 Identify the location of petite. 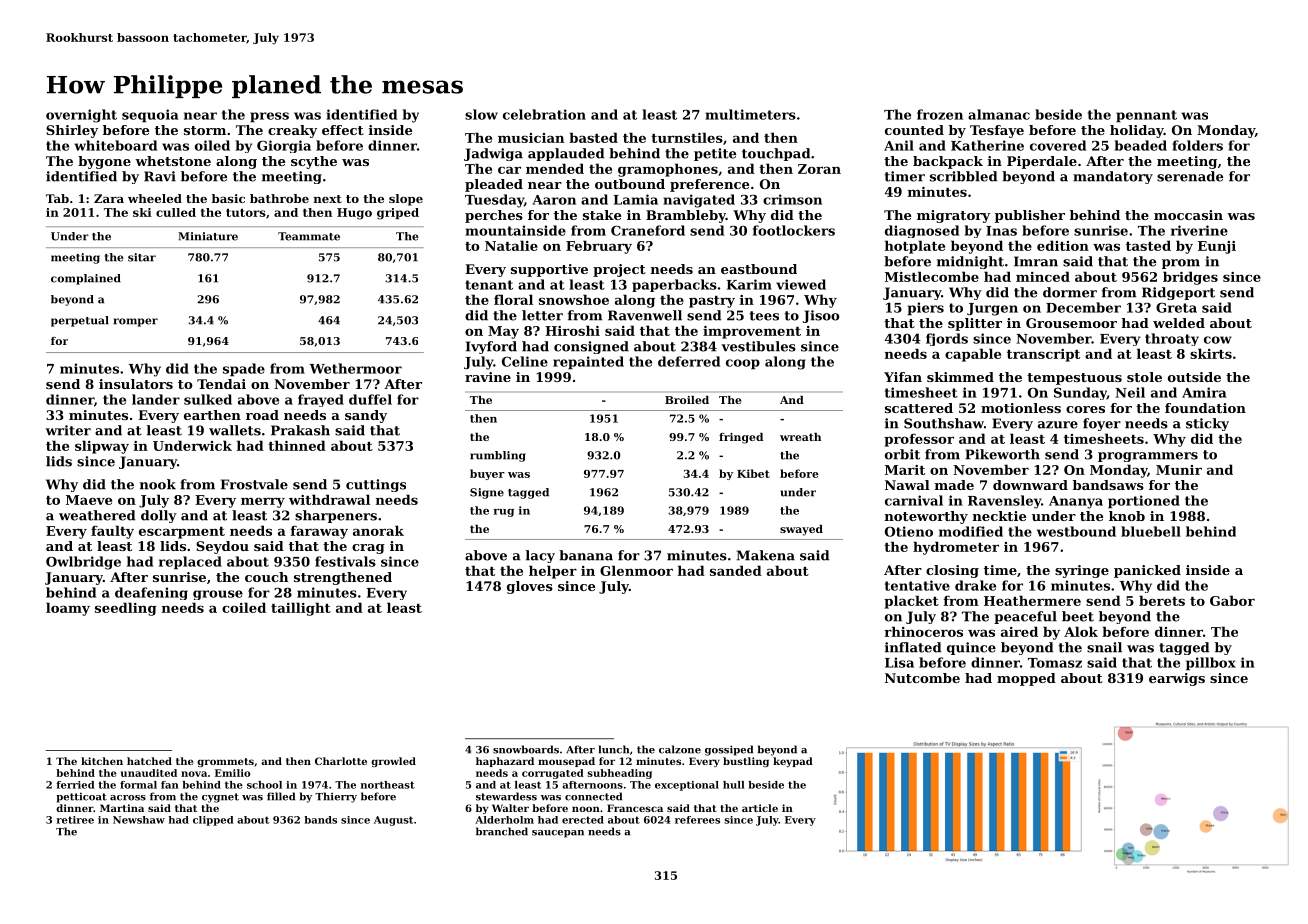
(715, 154).
